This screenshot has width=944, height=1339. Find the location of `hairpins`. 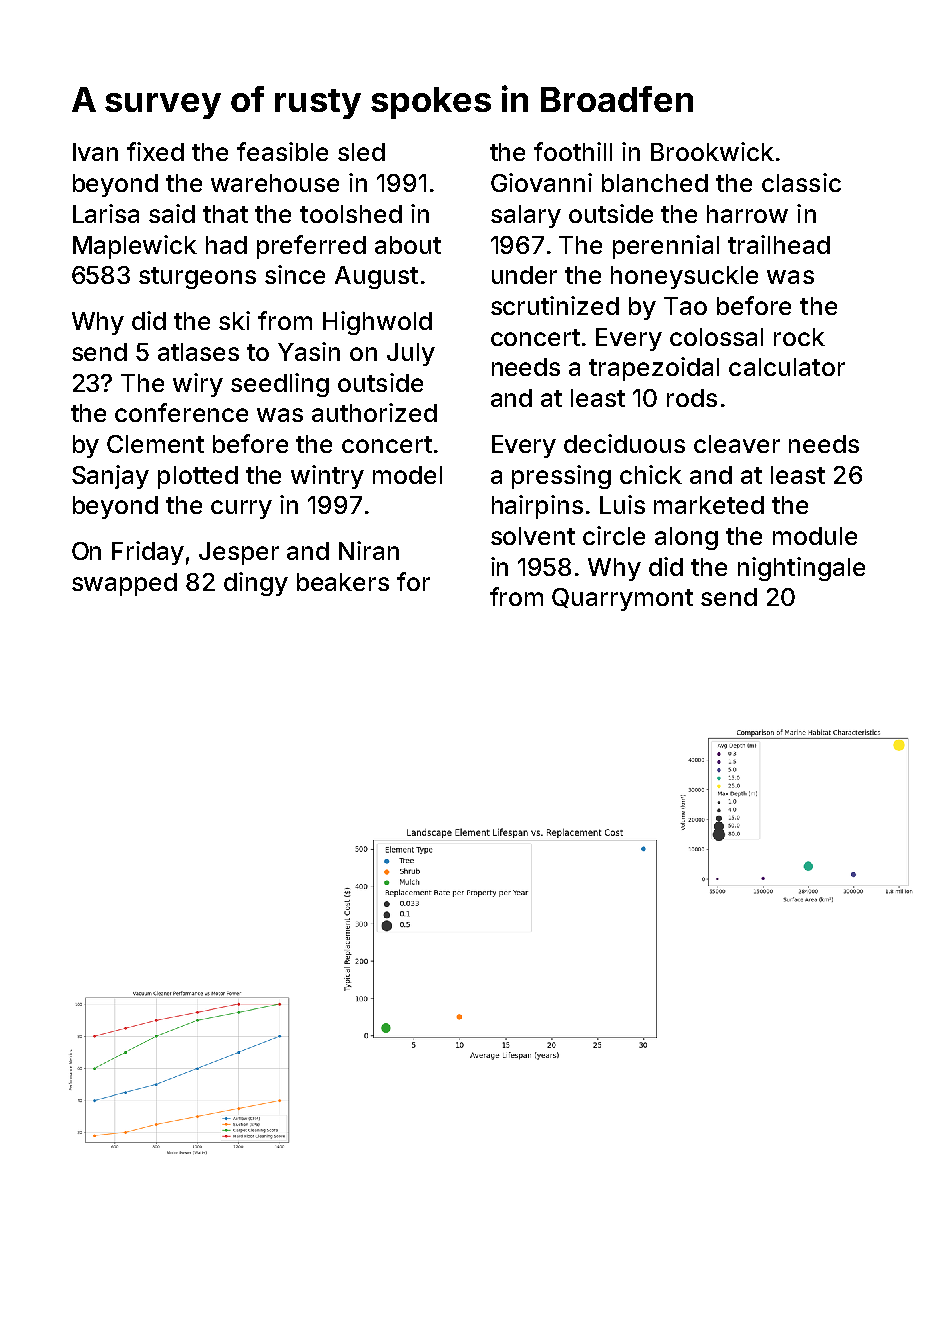

hairpins is located at coordinates (537, 507).
